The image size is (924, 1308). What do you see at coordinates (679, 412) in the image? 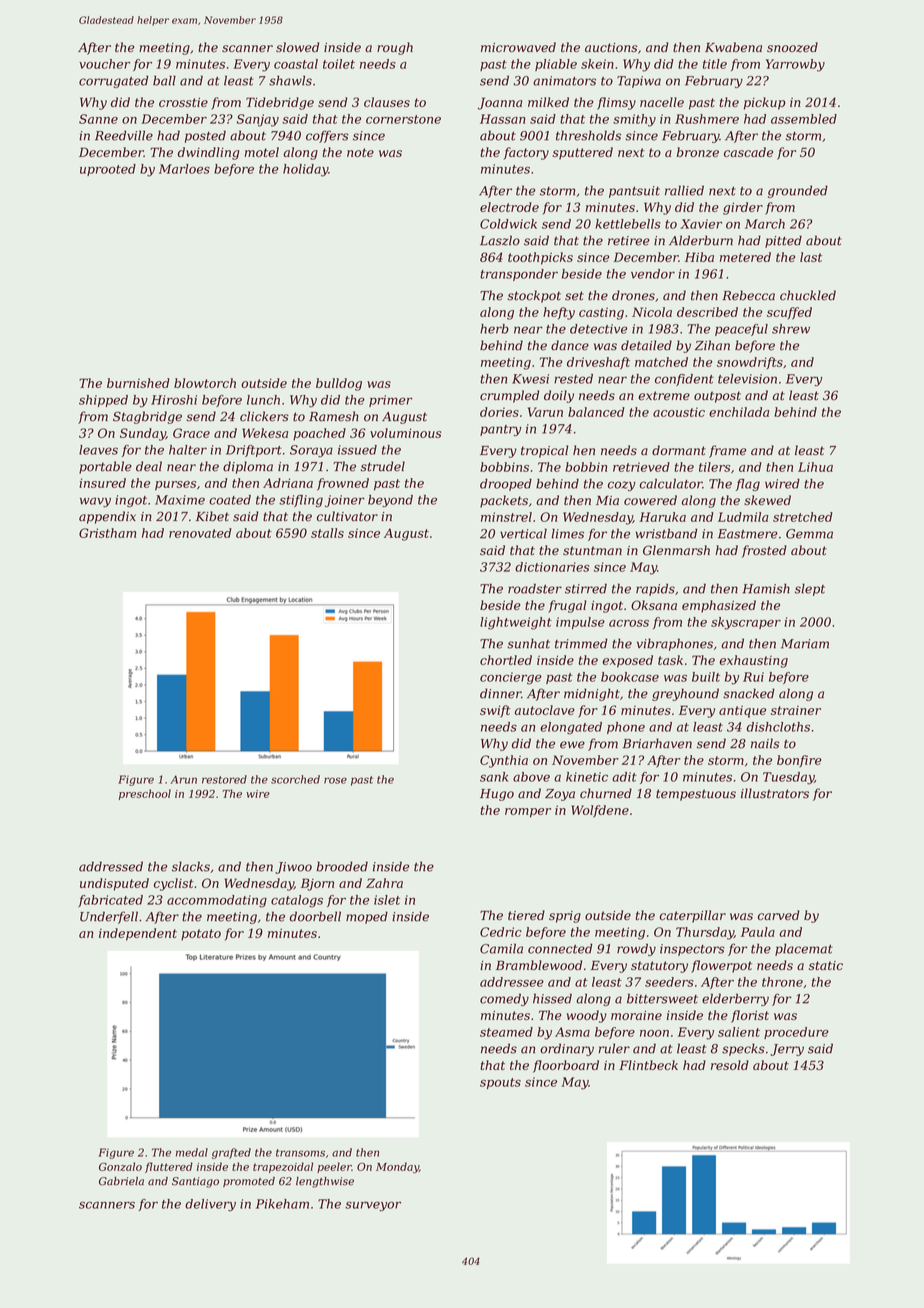
I see `acoustic` at bounding box center [679, 412].
